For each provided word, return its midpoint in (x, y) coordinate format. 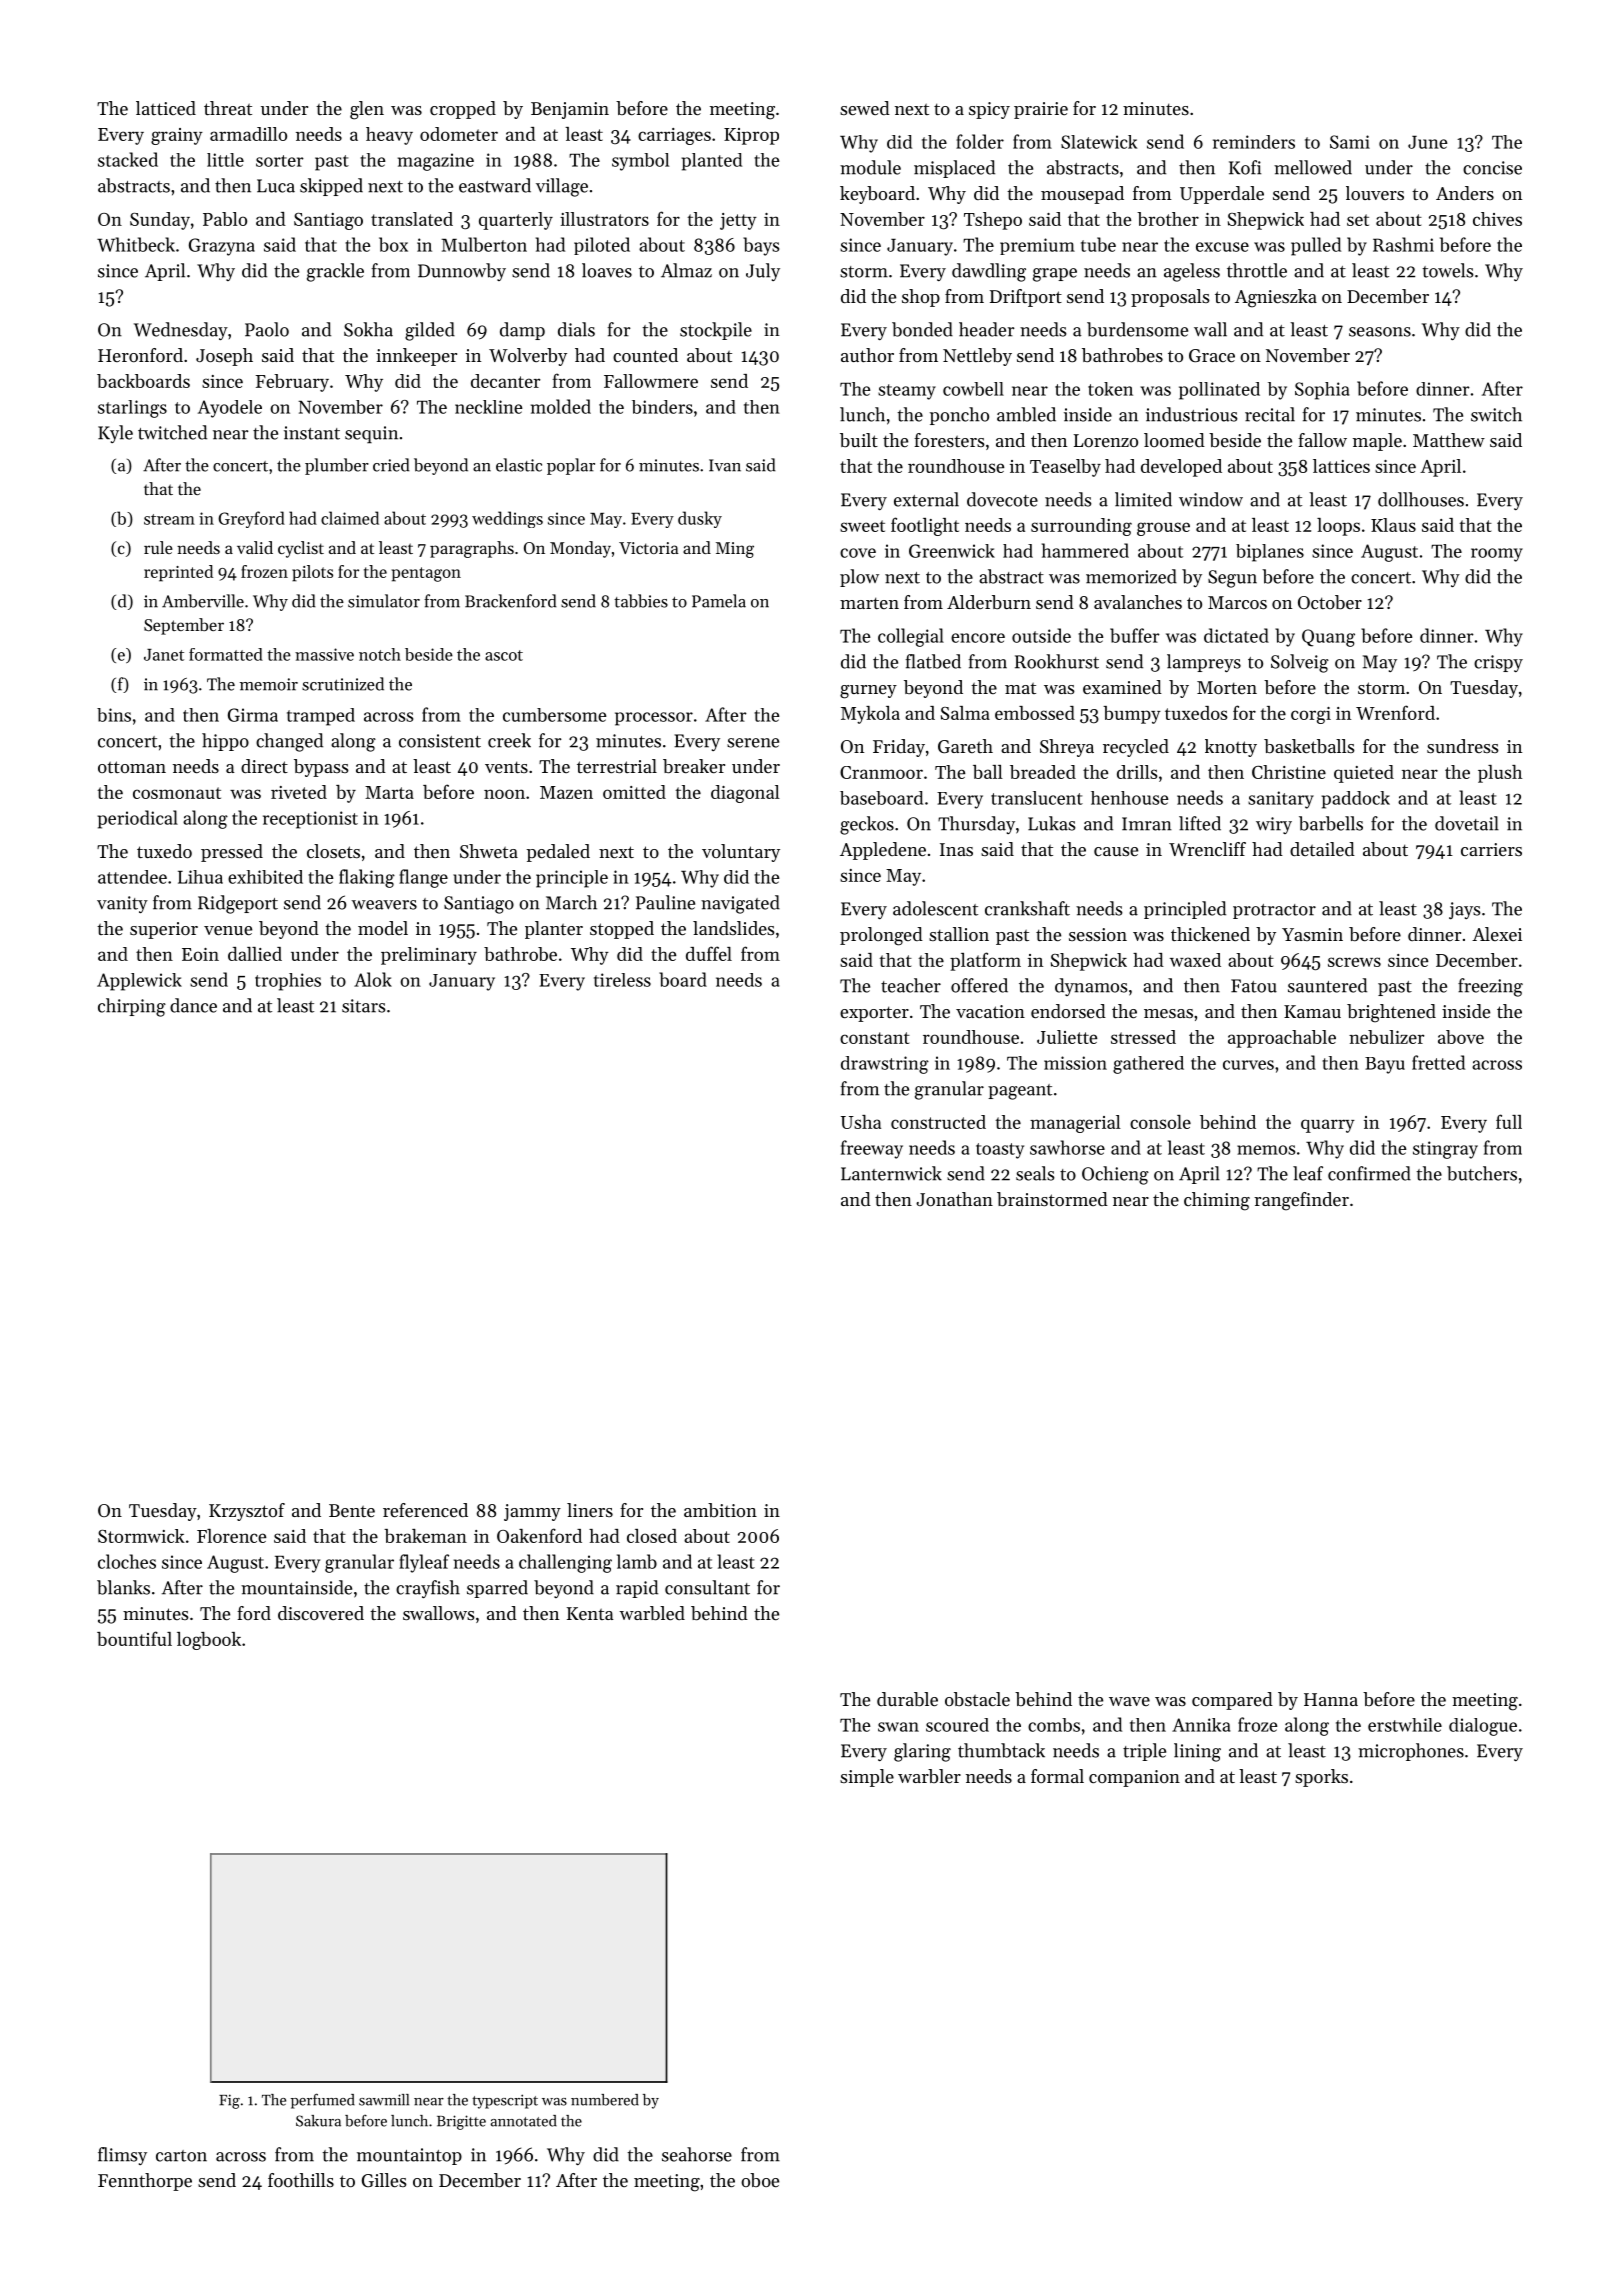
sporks (1321, 1778)
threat (228, 108)
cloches (127, 1561)
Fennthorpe (145, 2182)
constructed (938, 1122)
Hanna (1331, 1699)
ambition (720, 1510)
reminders (1254, 142)
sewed (865, 108)
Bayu (1385, 1065)
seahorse (697, 2154)
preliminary (429, 956)
